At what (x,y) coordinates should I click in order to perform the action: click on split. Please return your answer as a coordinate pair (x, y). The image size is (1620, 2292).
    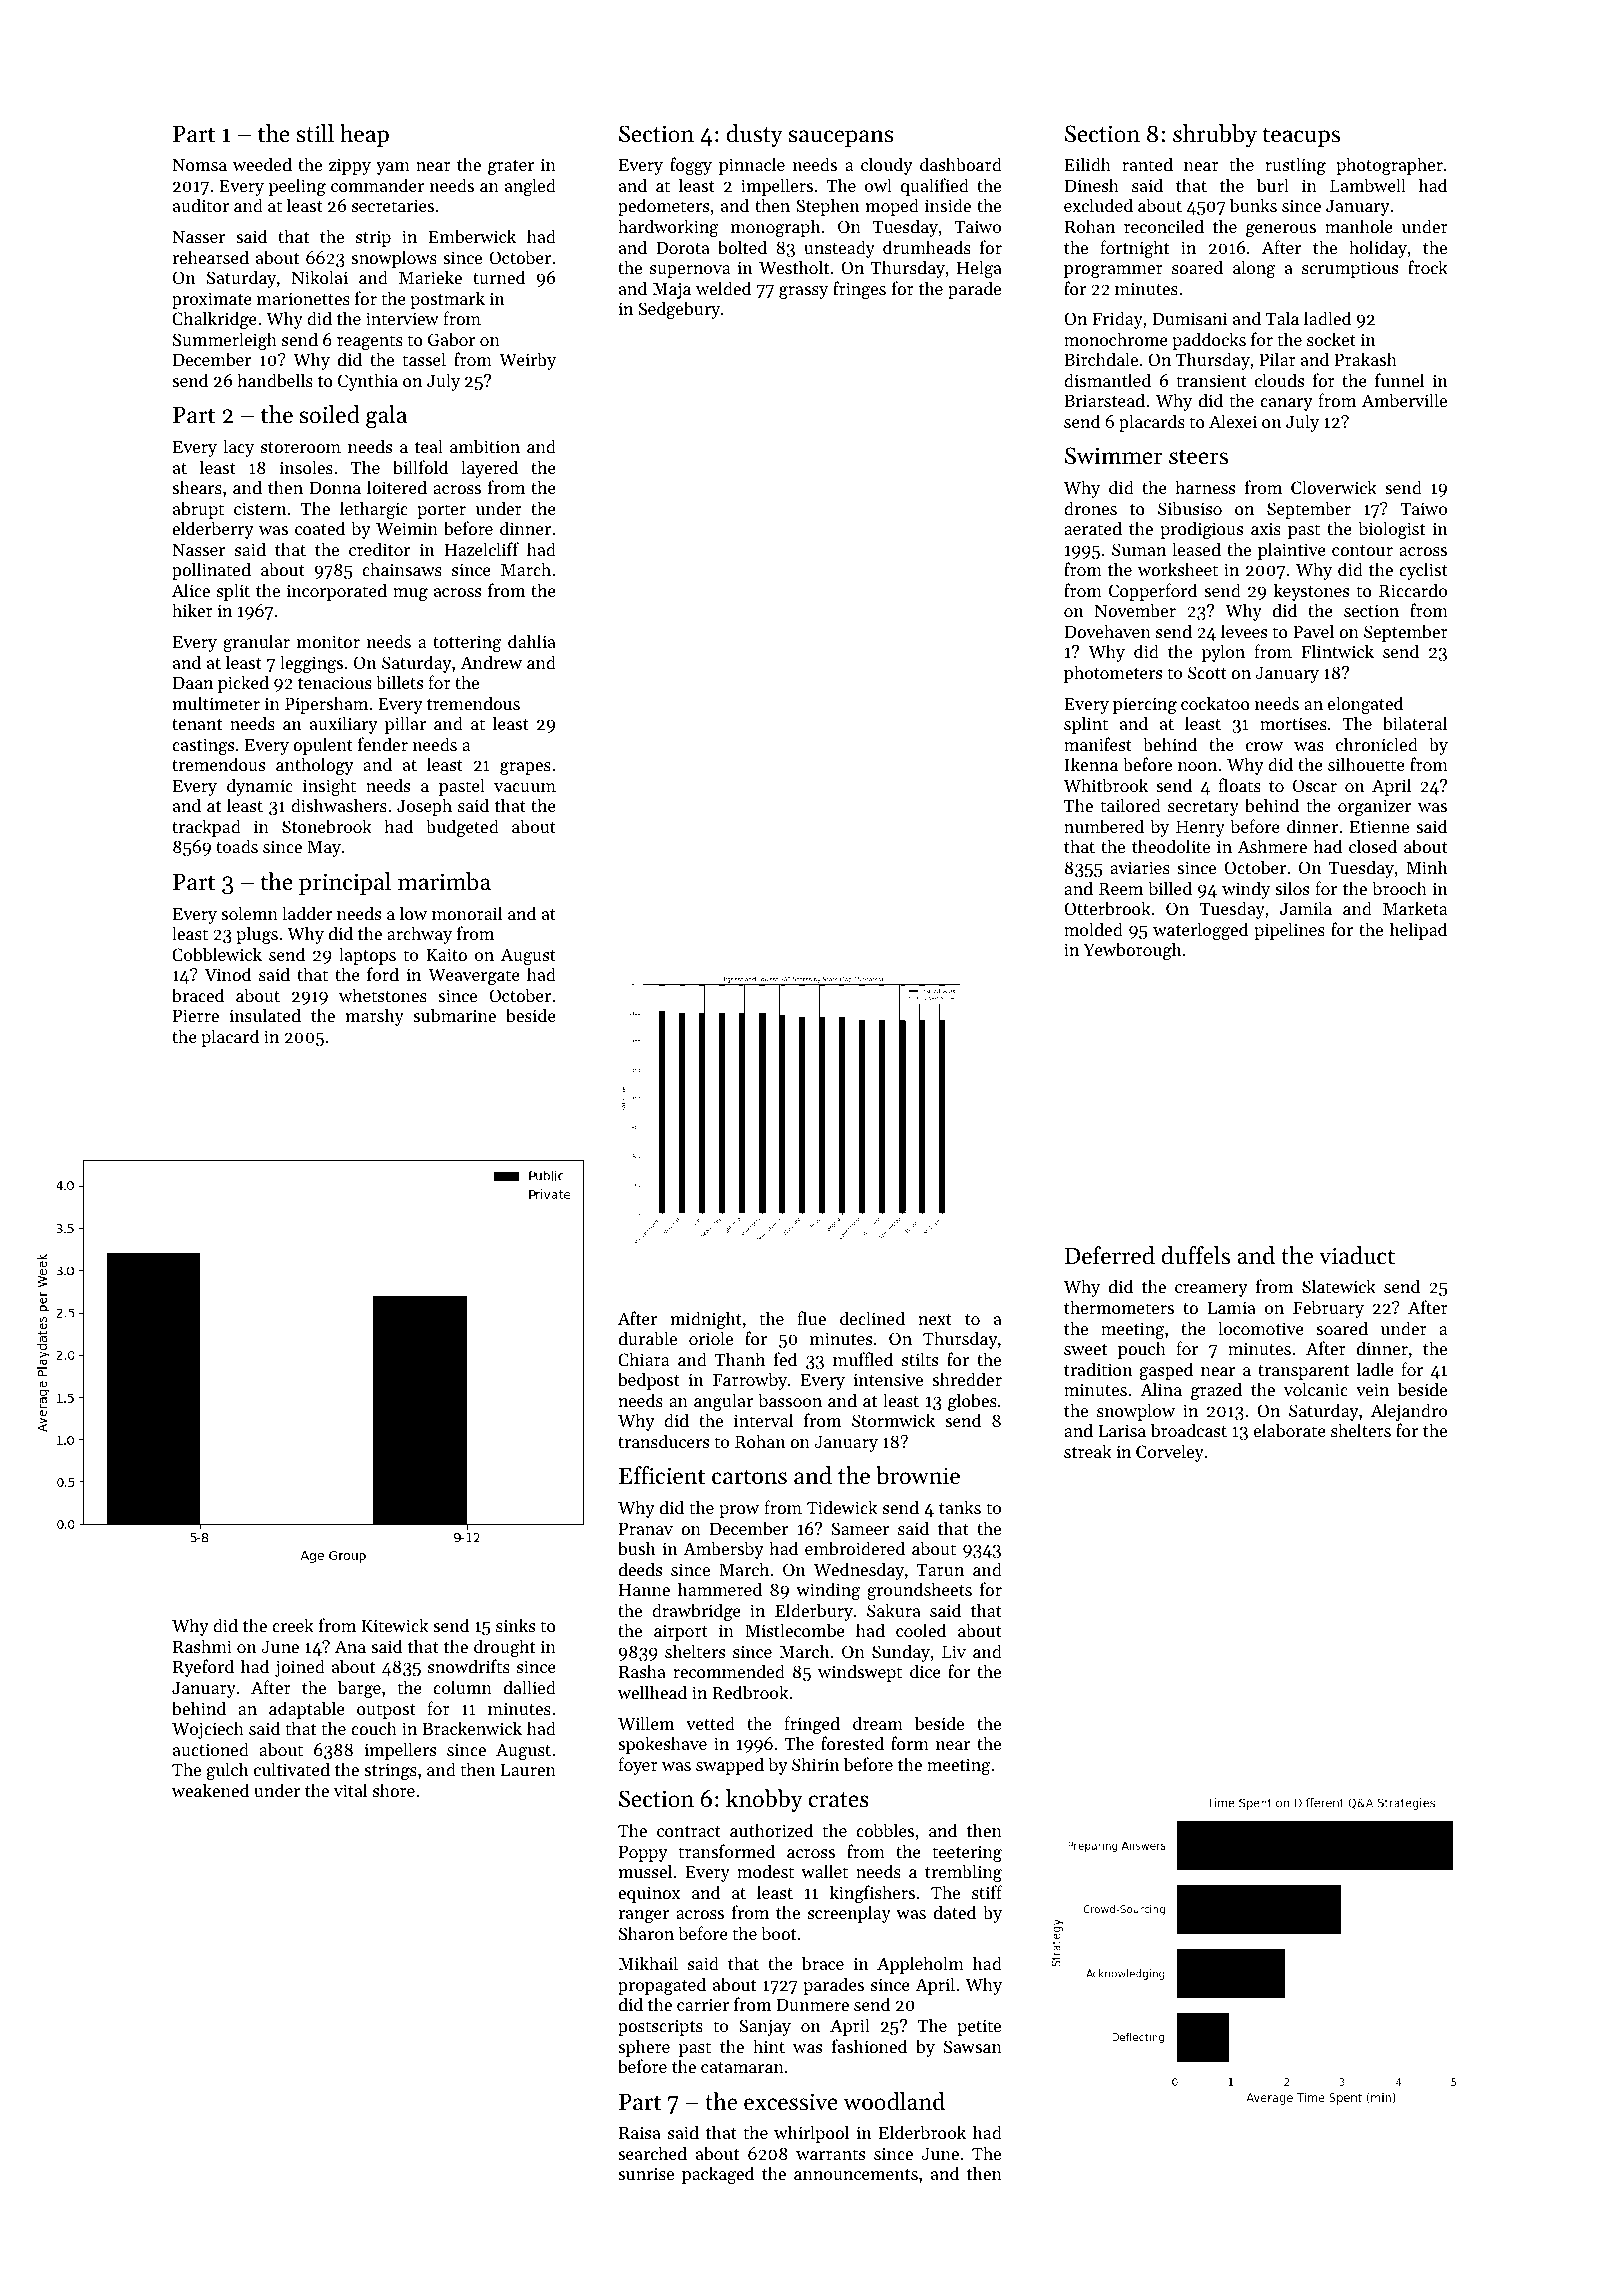
    Looking at the image, I should click on (233, 592).
